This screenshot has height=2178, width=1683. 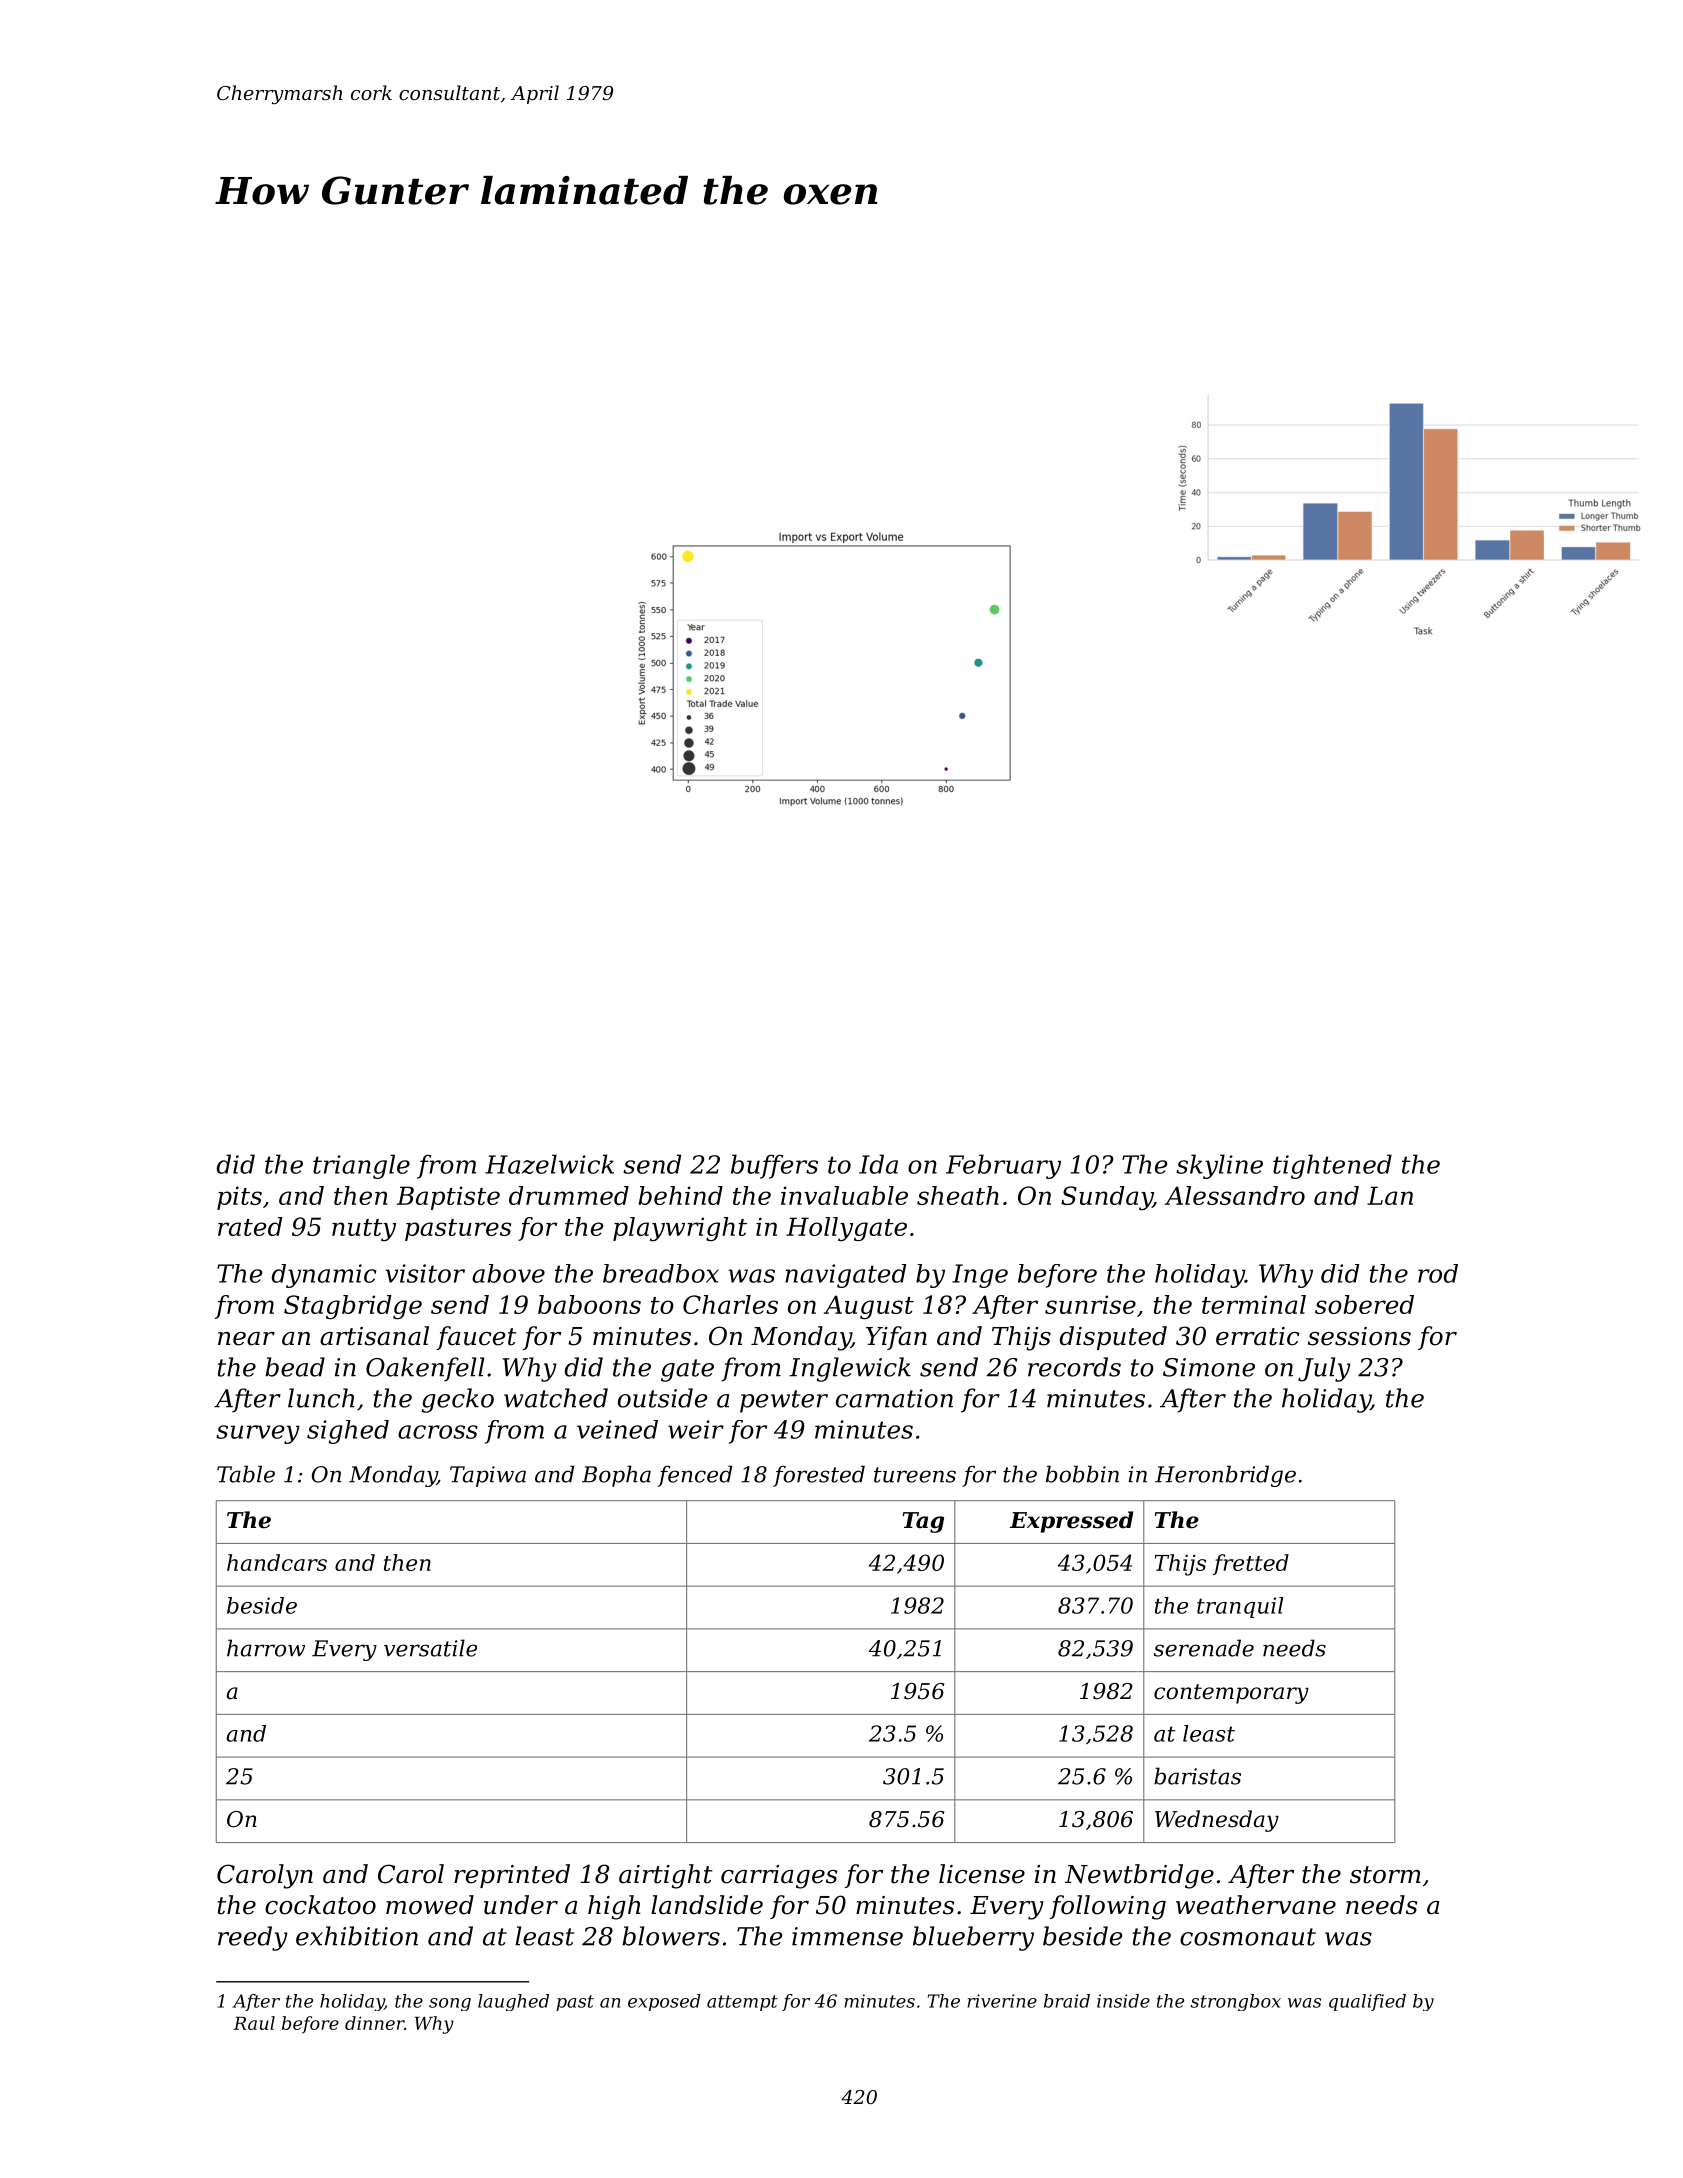 What do you see at coordinates (374, 2023) in the screenshot?
I see `dinner` at bounding box center [374, 2023].
